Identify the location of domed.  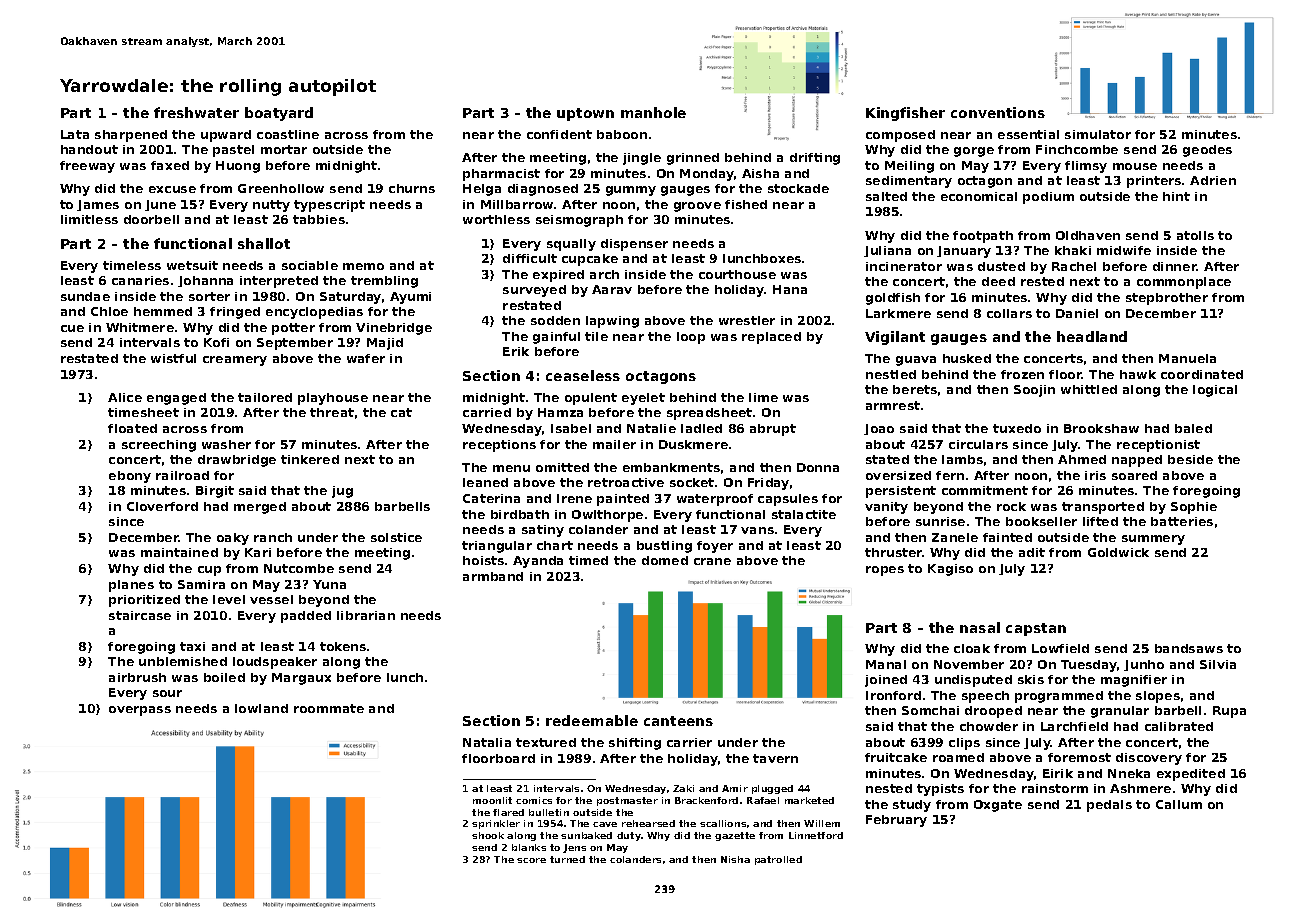
(665, 560).
